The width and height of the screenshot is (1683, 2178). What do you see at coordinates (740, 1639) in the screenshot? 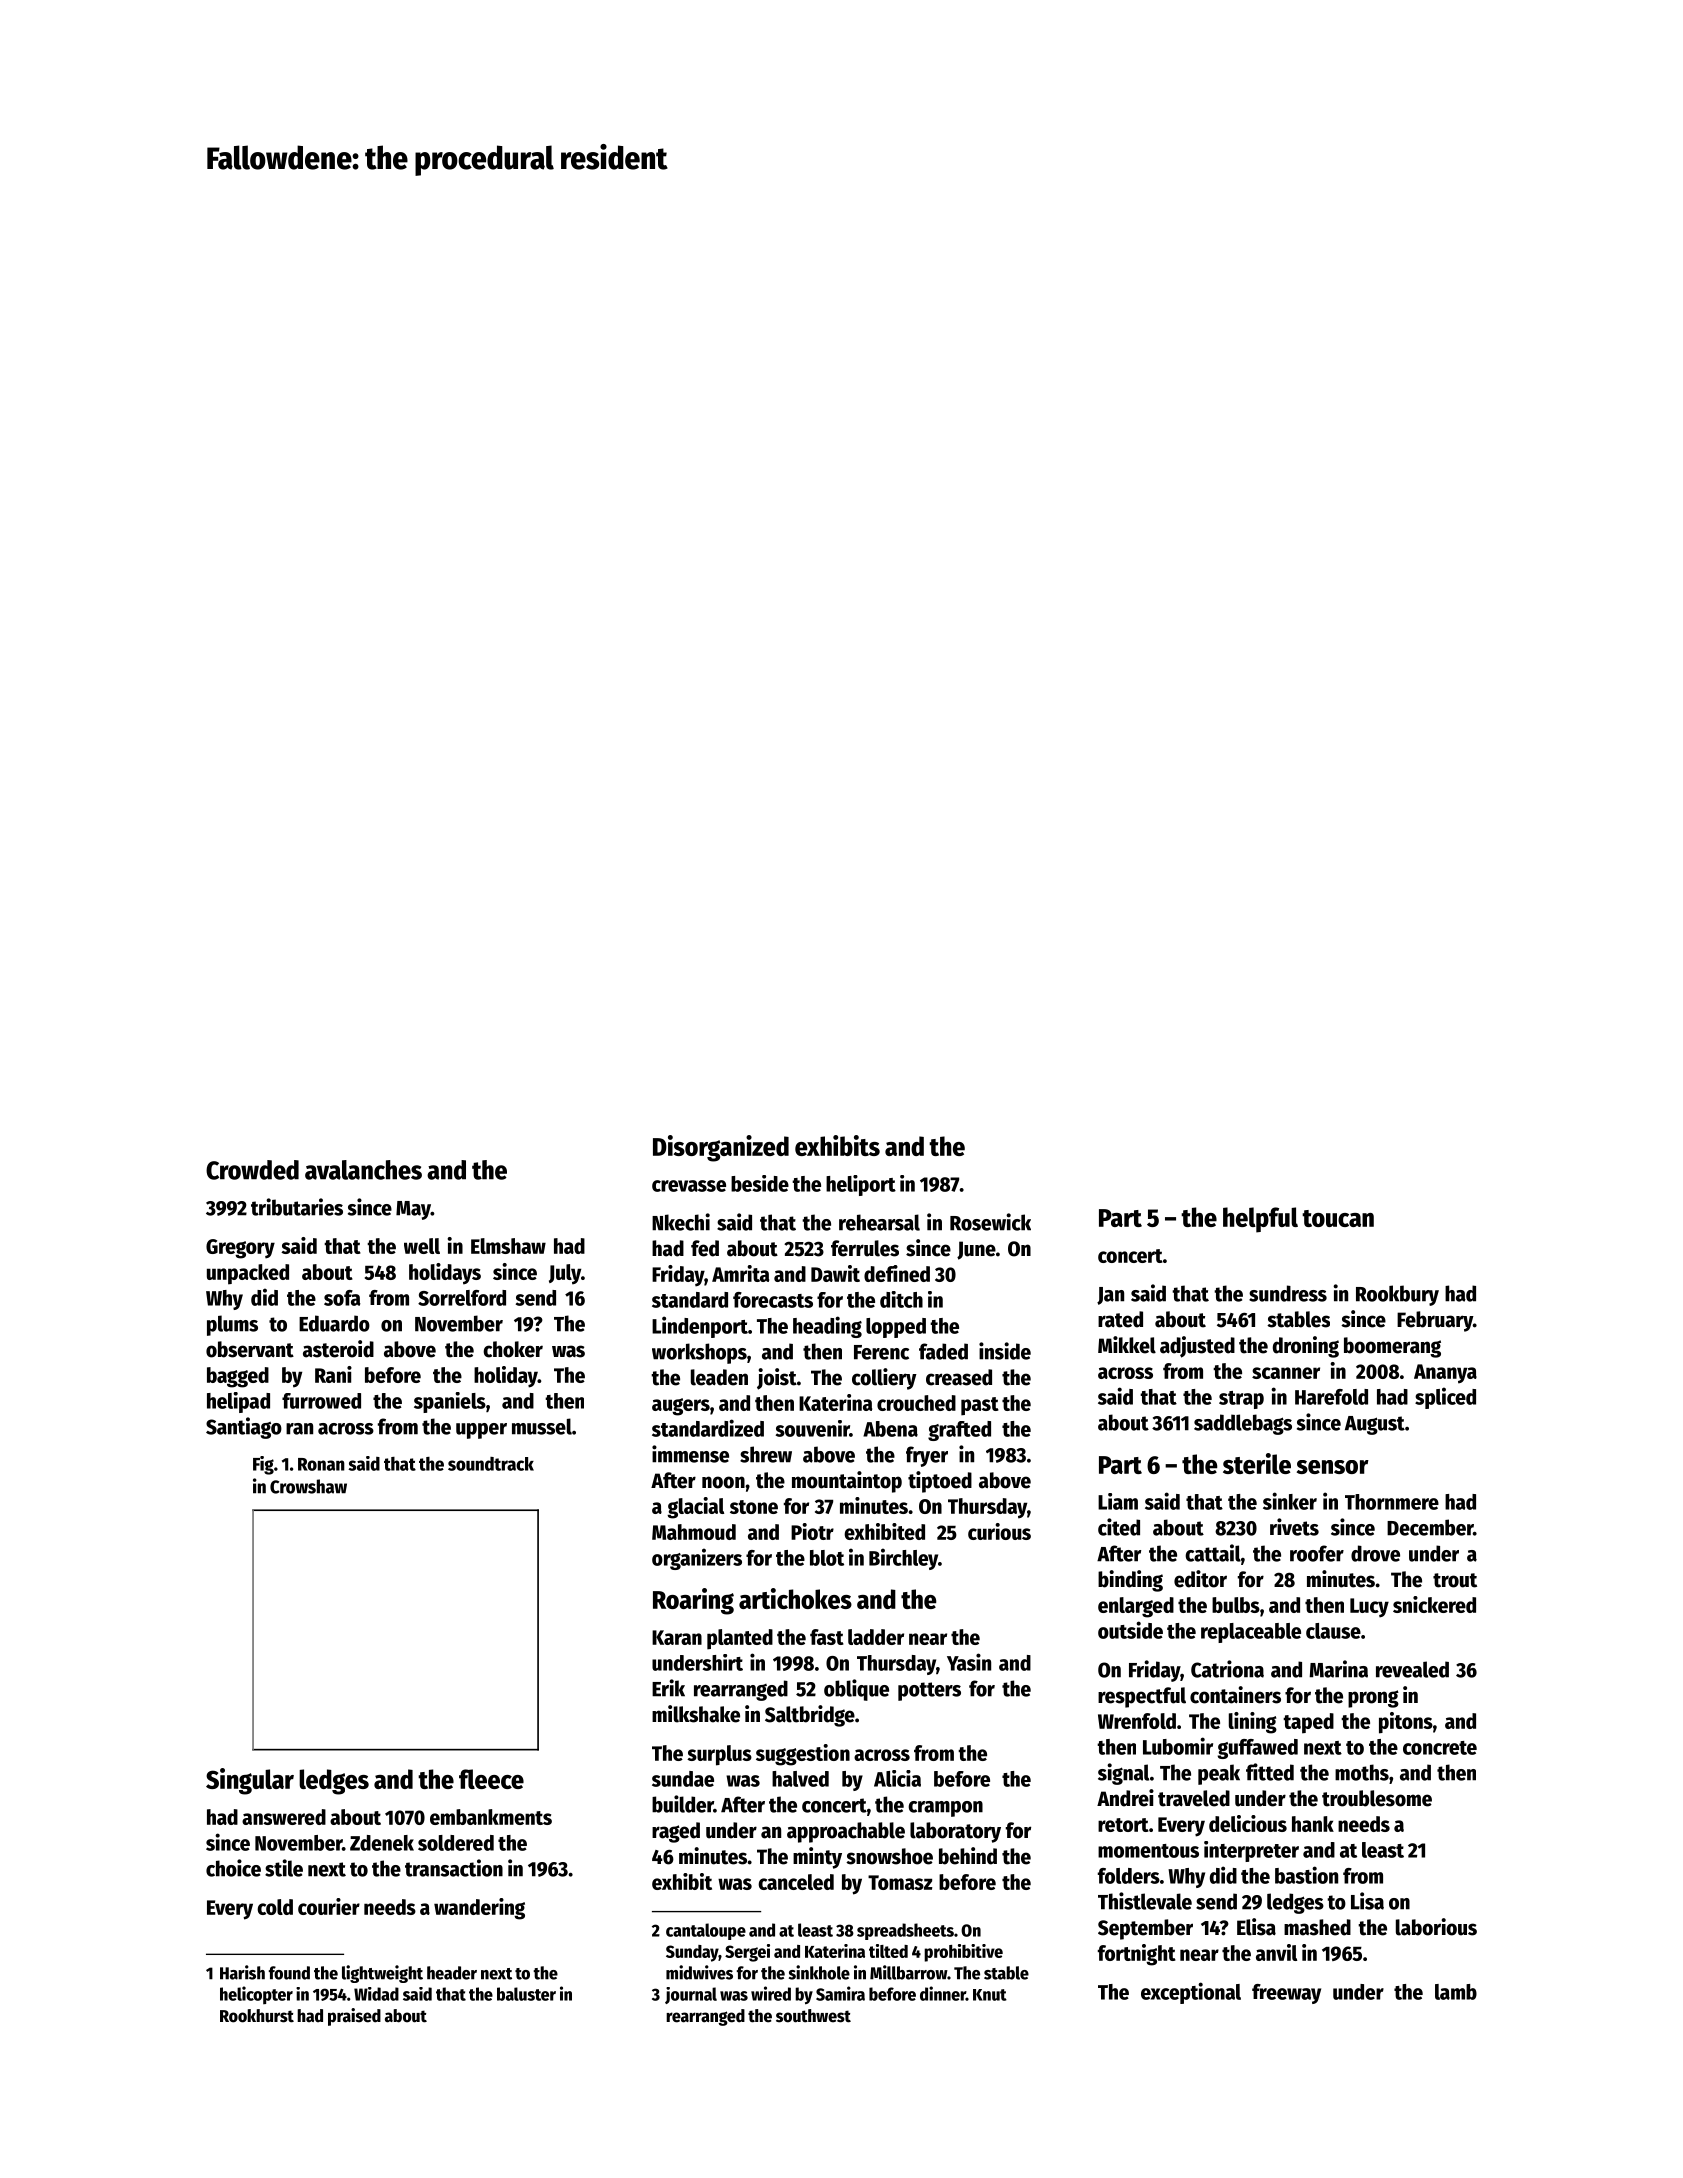
I see `planted` at bounding box center [740, 1639].
